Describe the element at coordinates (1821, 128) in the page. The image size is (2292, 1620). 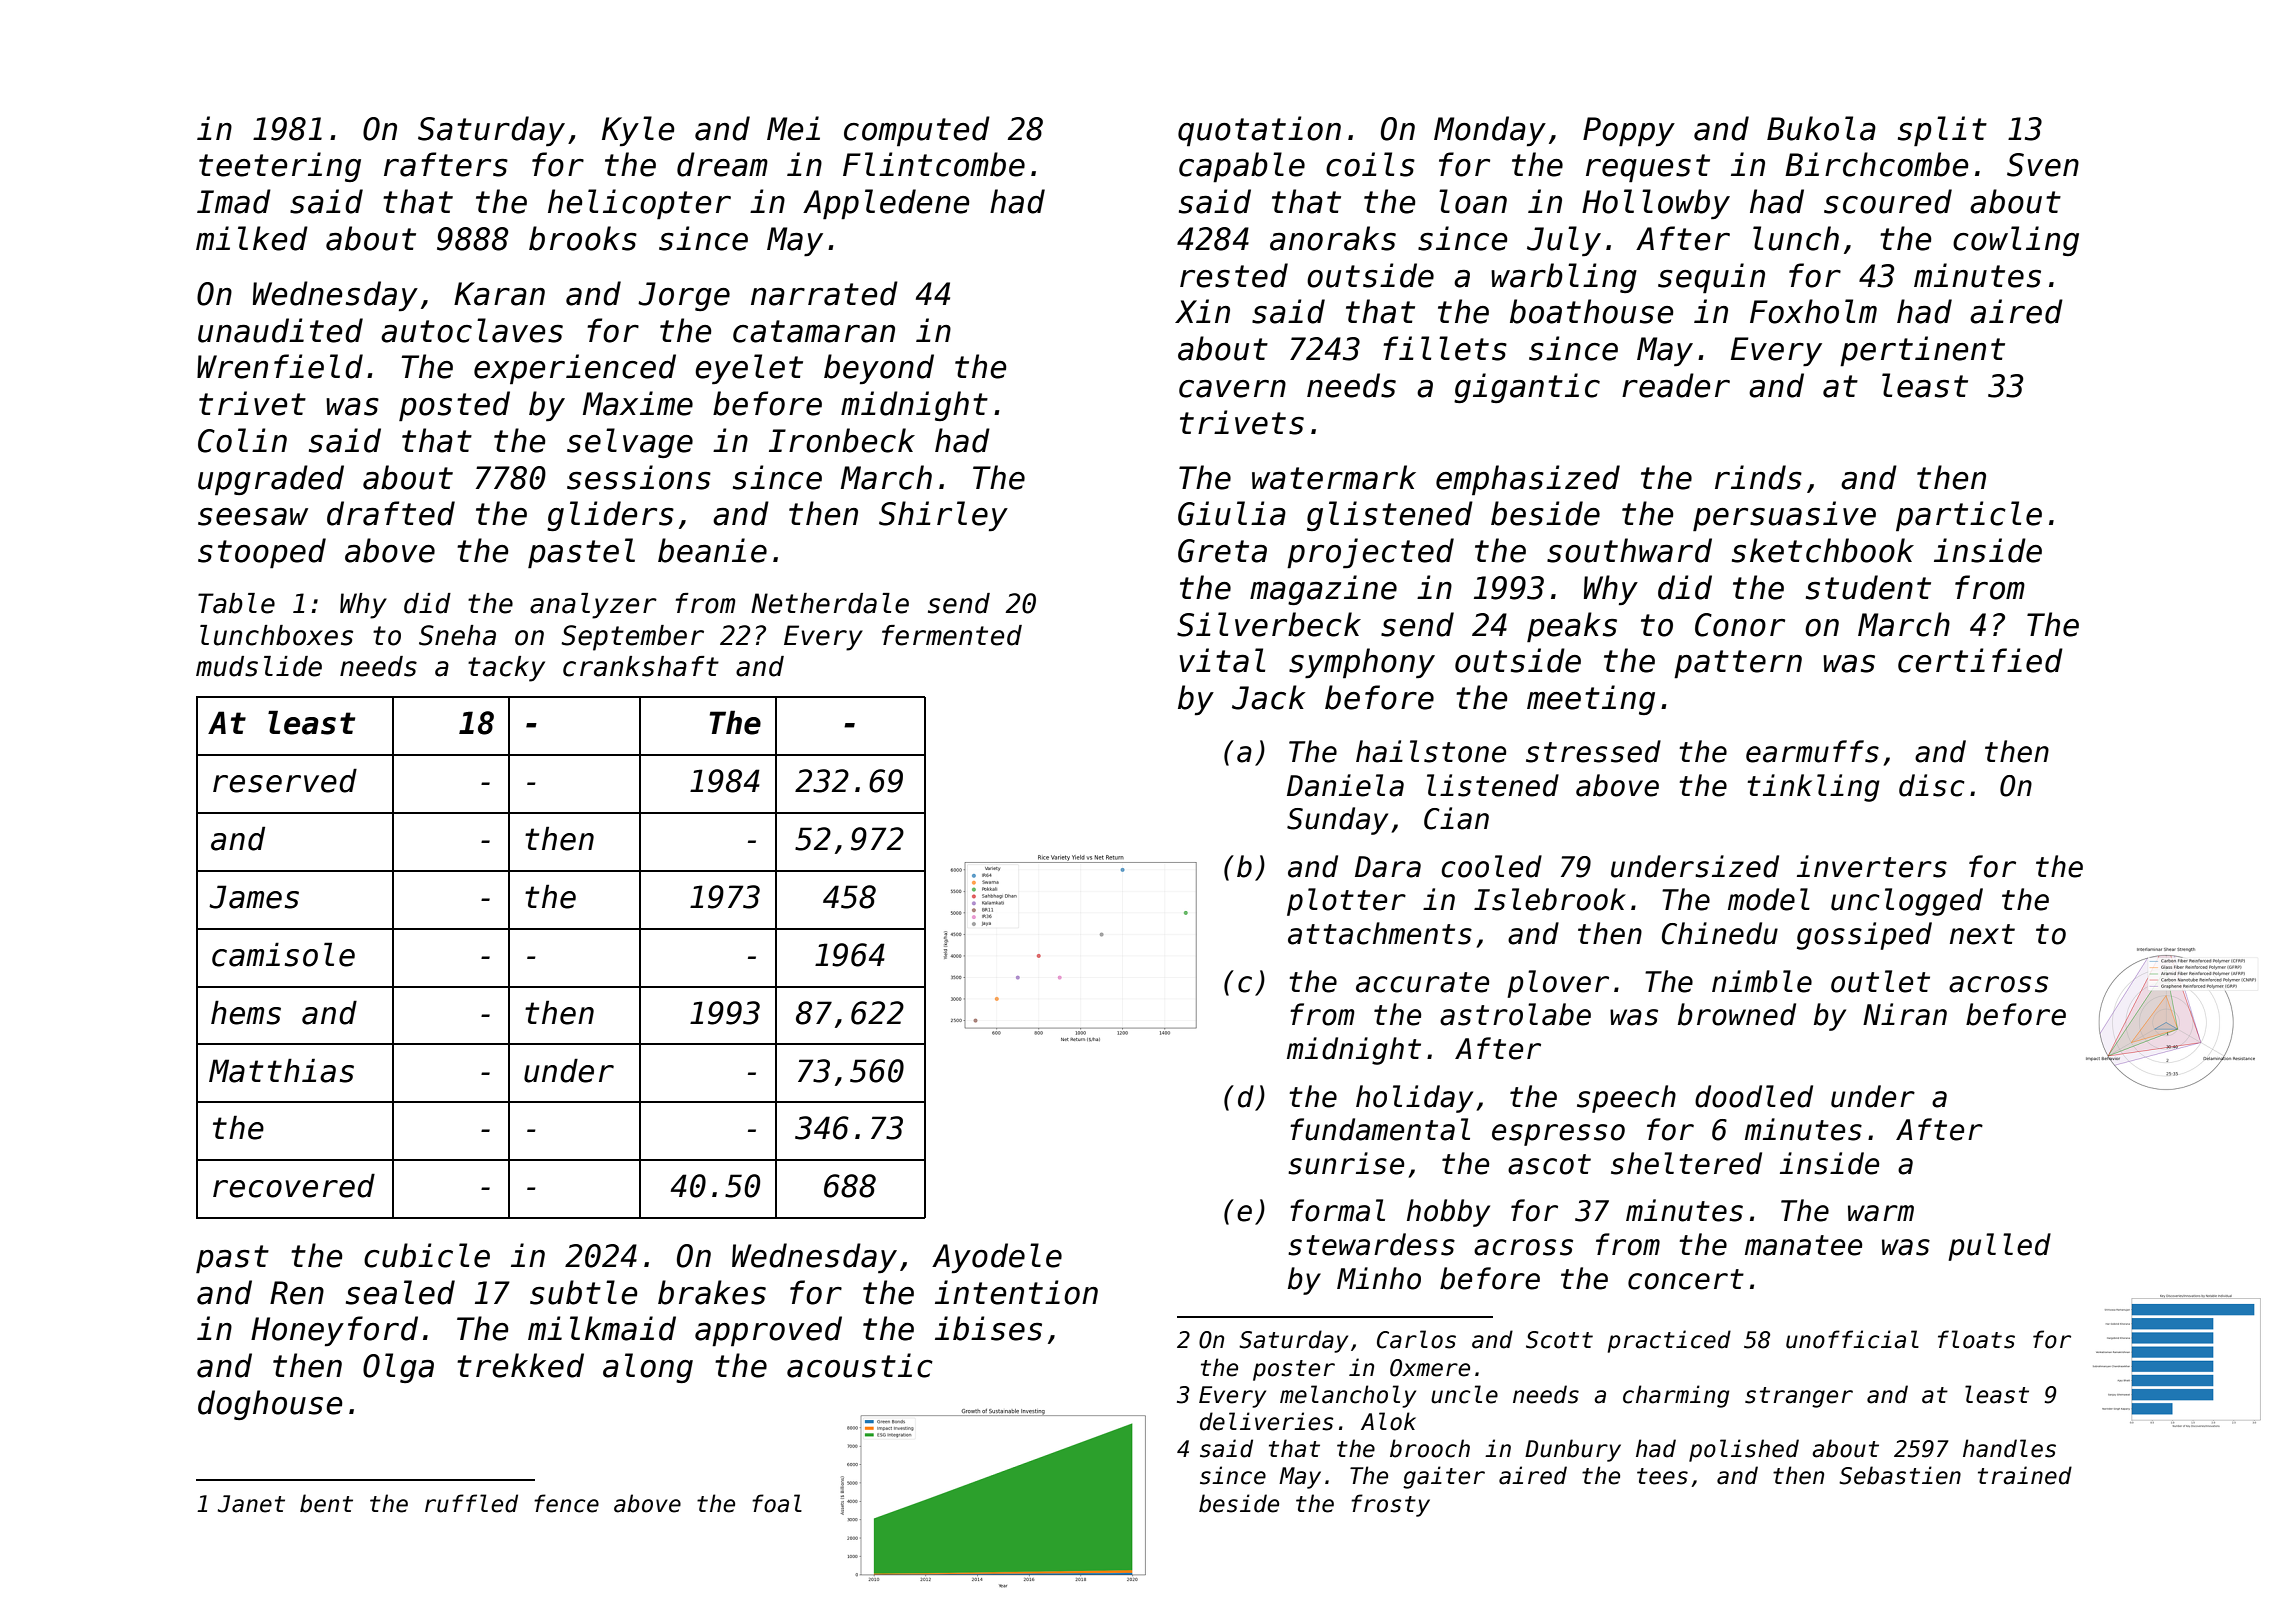
I see `Bukola` at that location.
